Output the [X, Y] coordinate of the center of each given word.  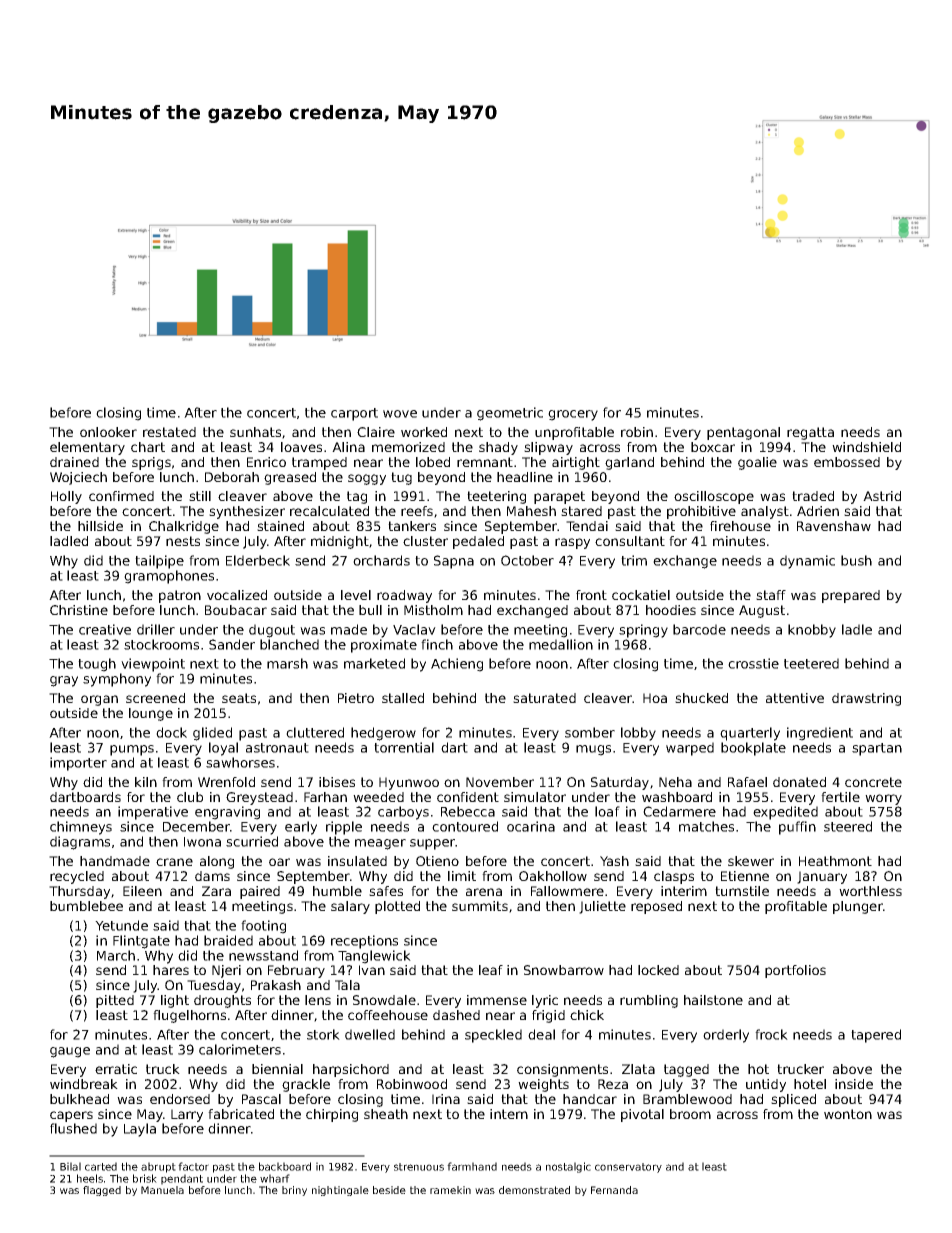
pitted [115, 1001]
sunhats [255, 432]
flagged [102, 1191]
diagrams [80, 843]
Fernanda [614, 1190]
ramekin [450, 1190]
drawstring [866, 699]
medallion [561, 644]
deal [541, 1034]
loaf [607, 811]
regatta [810, 433]
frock [771, 1034]
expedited [785, 813]
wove [400, 414]
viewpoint [153, 665]
